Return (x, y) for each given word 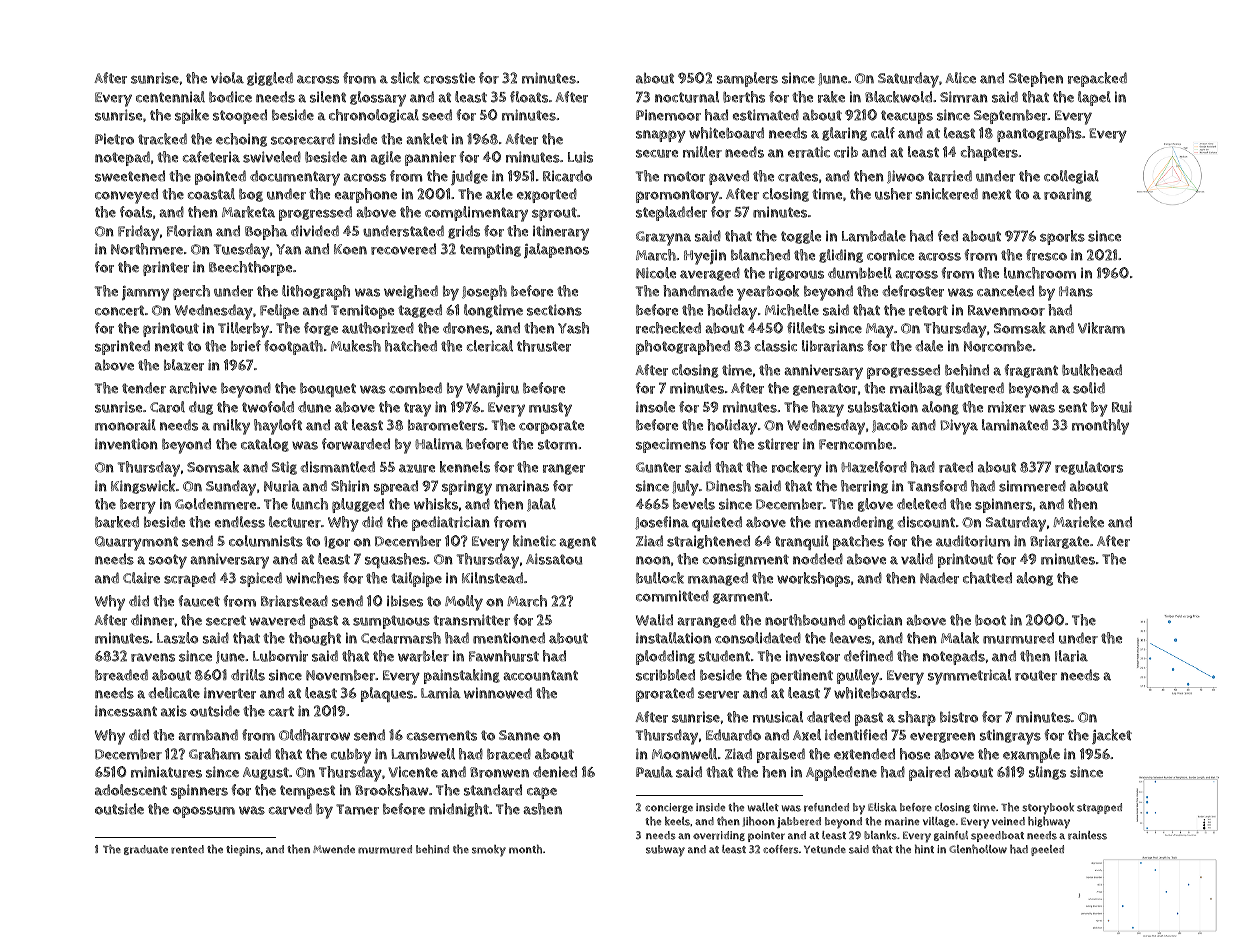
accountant (540, 675)
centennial (170, 97)
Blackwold (898, 97)
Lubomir (280, 656)
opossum (204, 812)
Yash (573, 328)
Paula (654, 772)
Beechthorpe (250, 268)
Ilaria (1071, 656)
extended (864, 754)
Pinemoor (668, 115)
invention (126, 444)
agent (577, 542)
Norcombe (998, 346)
